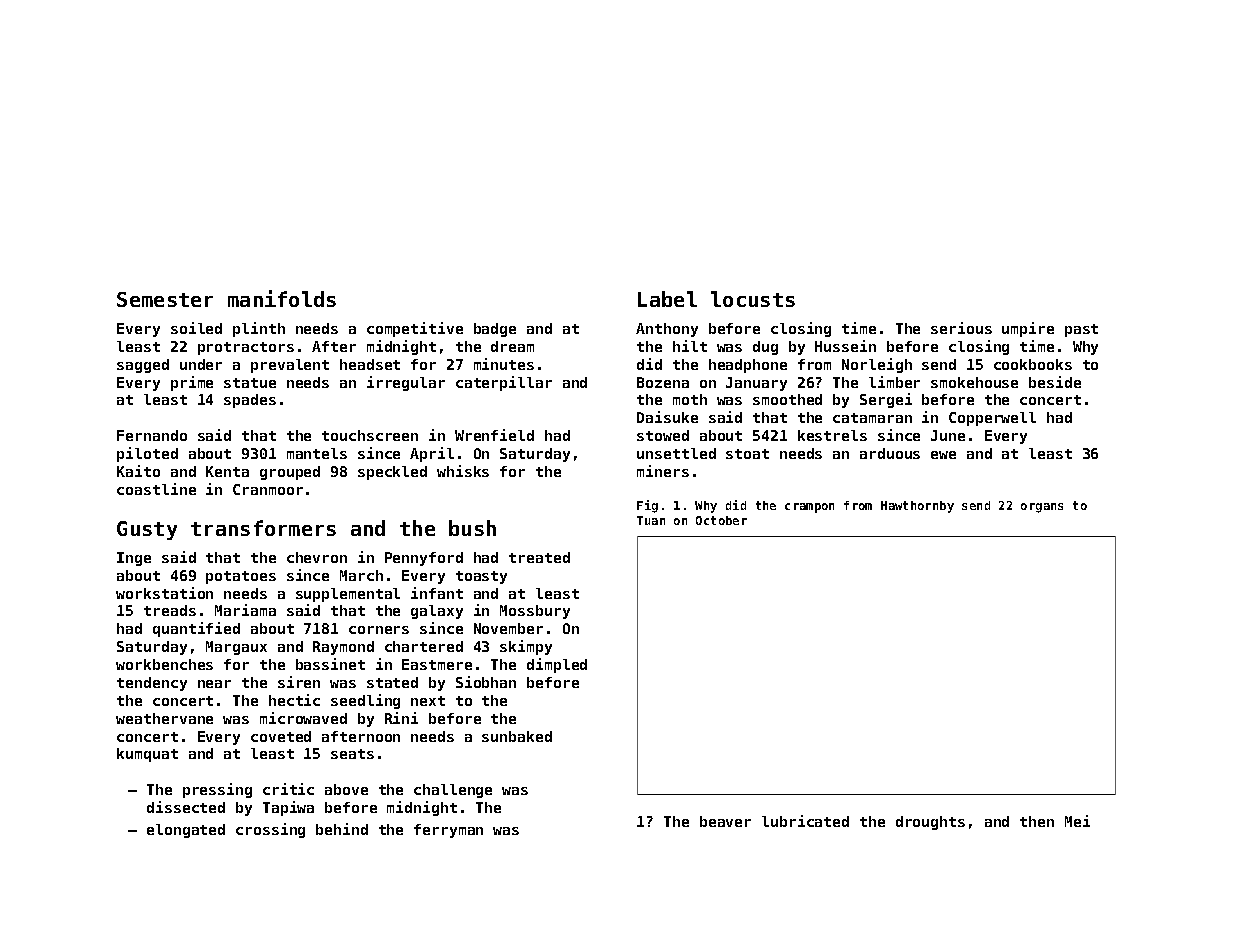  Describe the element at coordinates (1042, 508) in the screenshot. I see `organs` at that location.
